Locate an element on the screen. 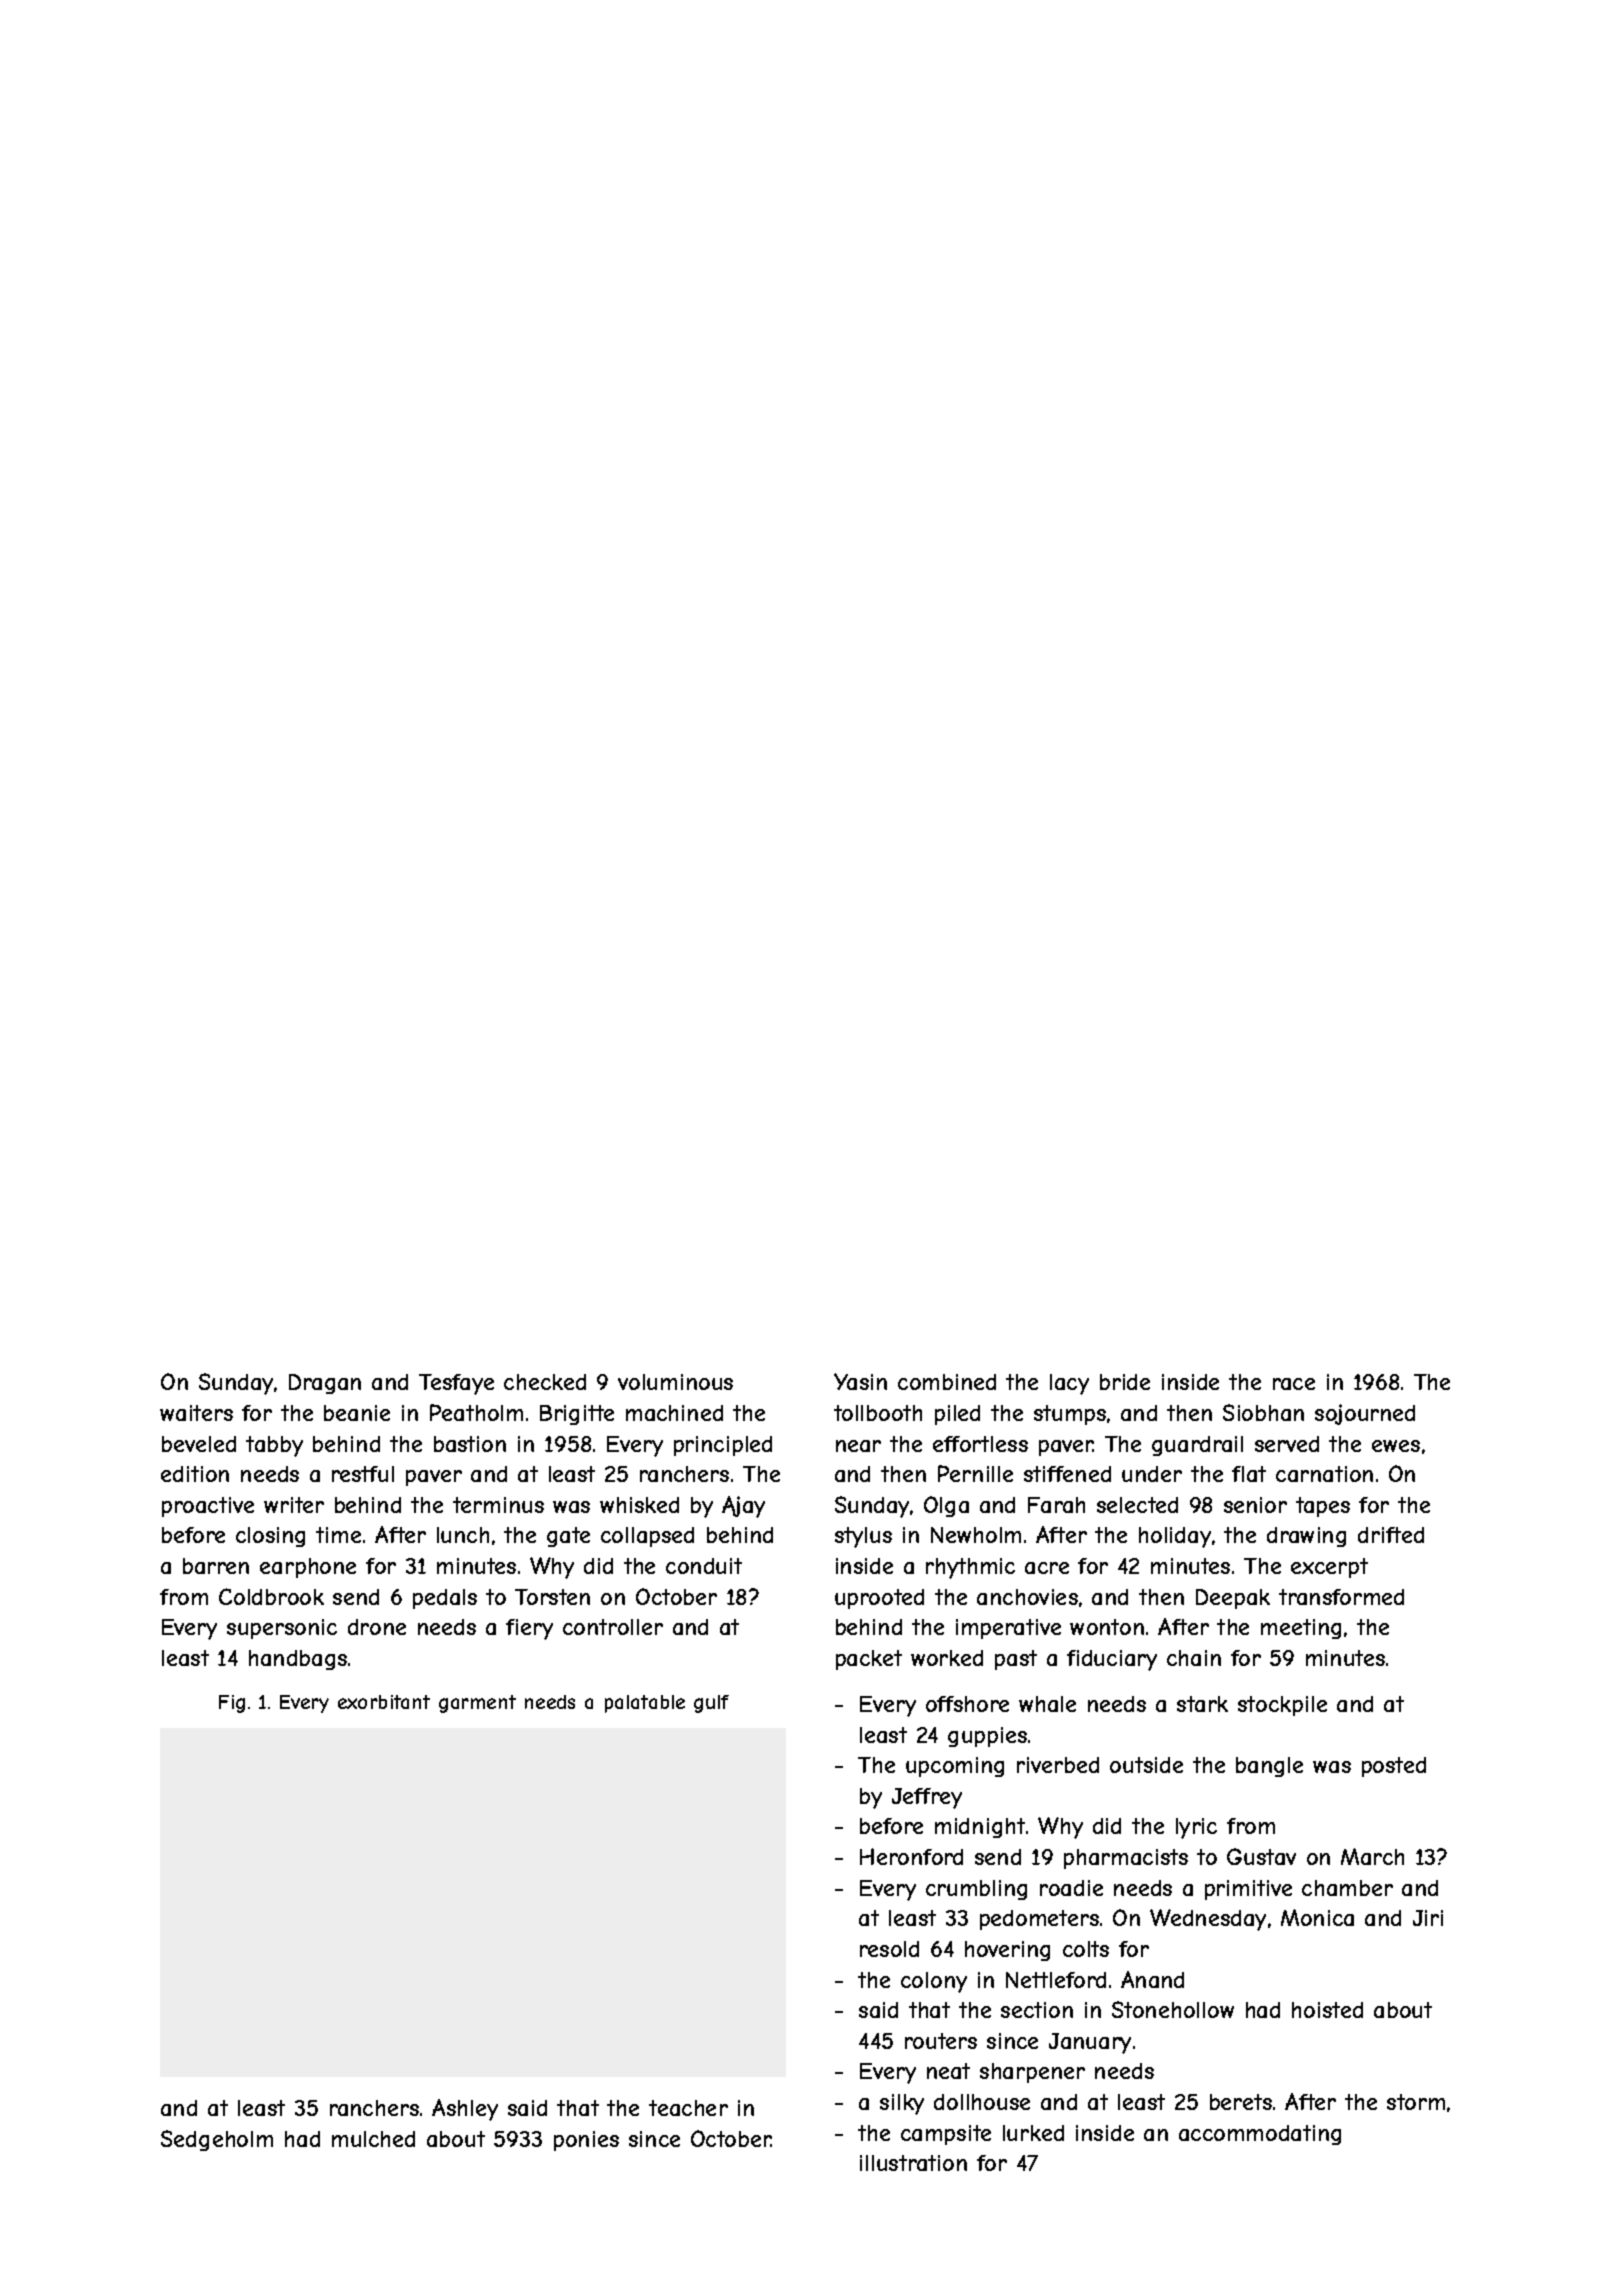  carnation is located at coordinates (1324, 1474).
